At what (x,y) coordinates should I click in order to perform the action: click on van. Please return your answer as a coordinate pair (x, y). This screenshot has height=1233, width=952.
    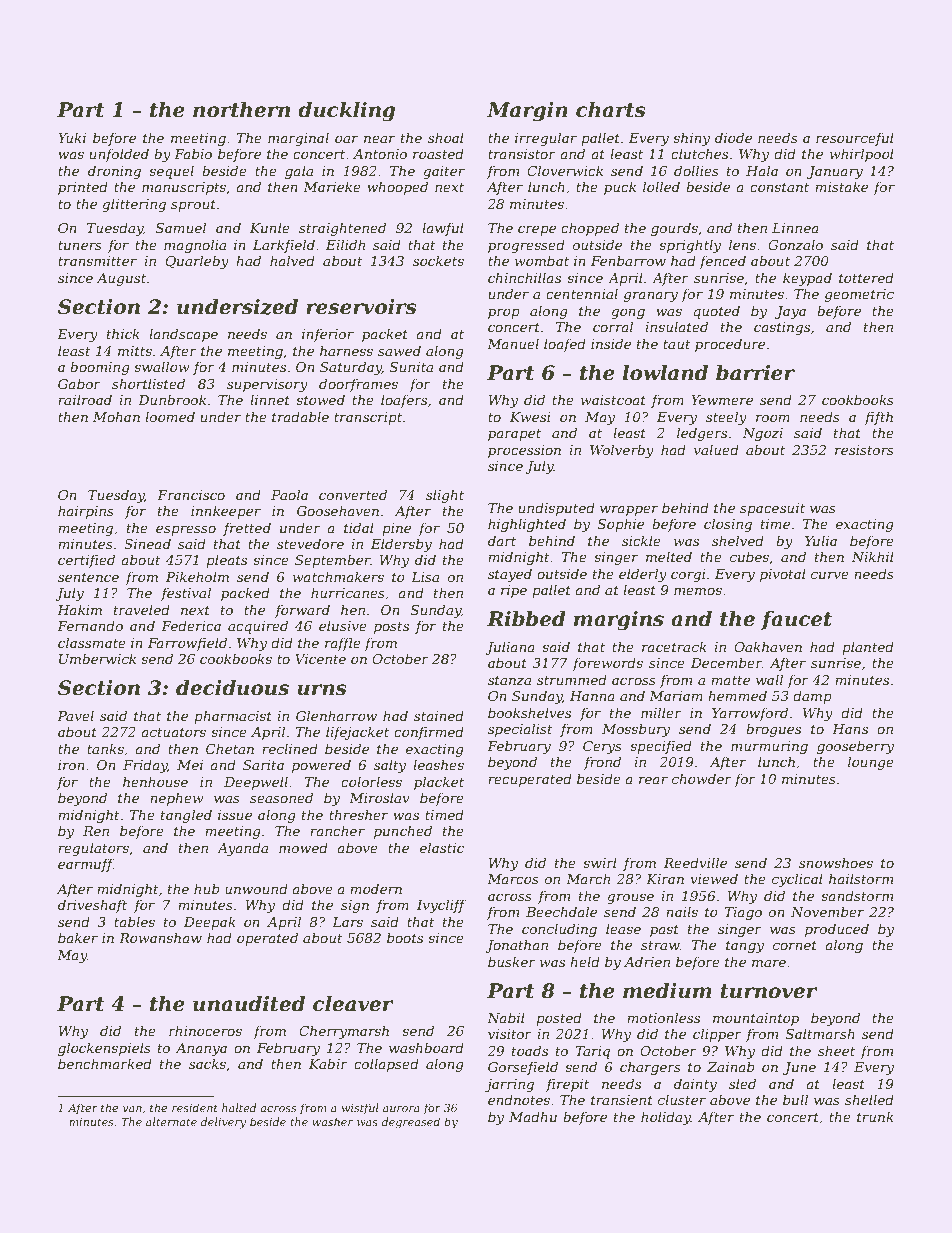
    Looking at the image, I should click on (132, 1109).
